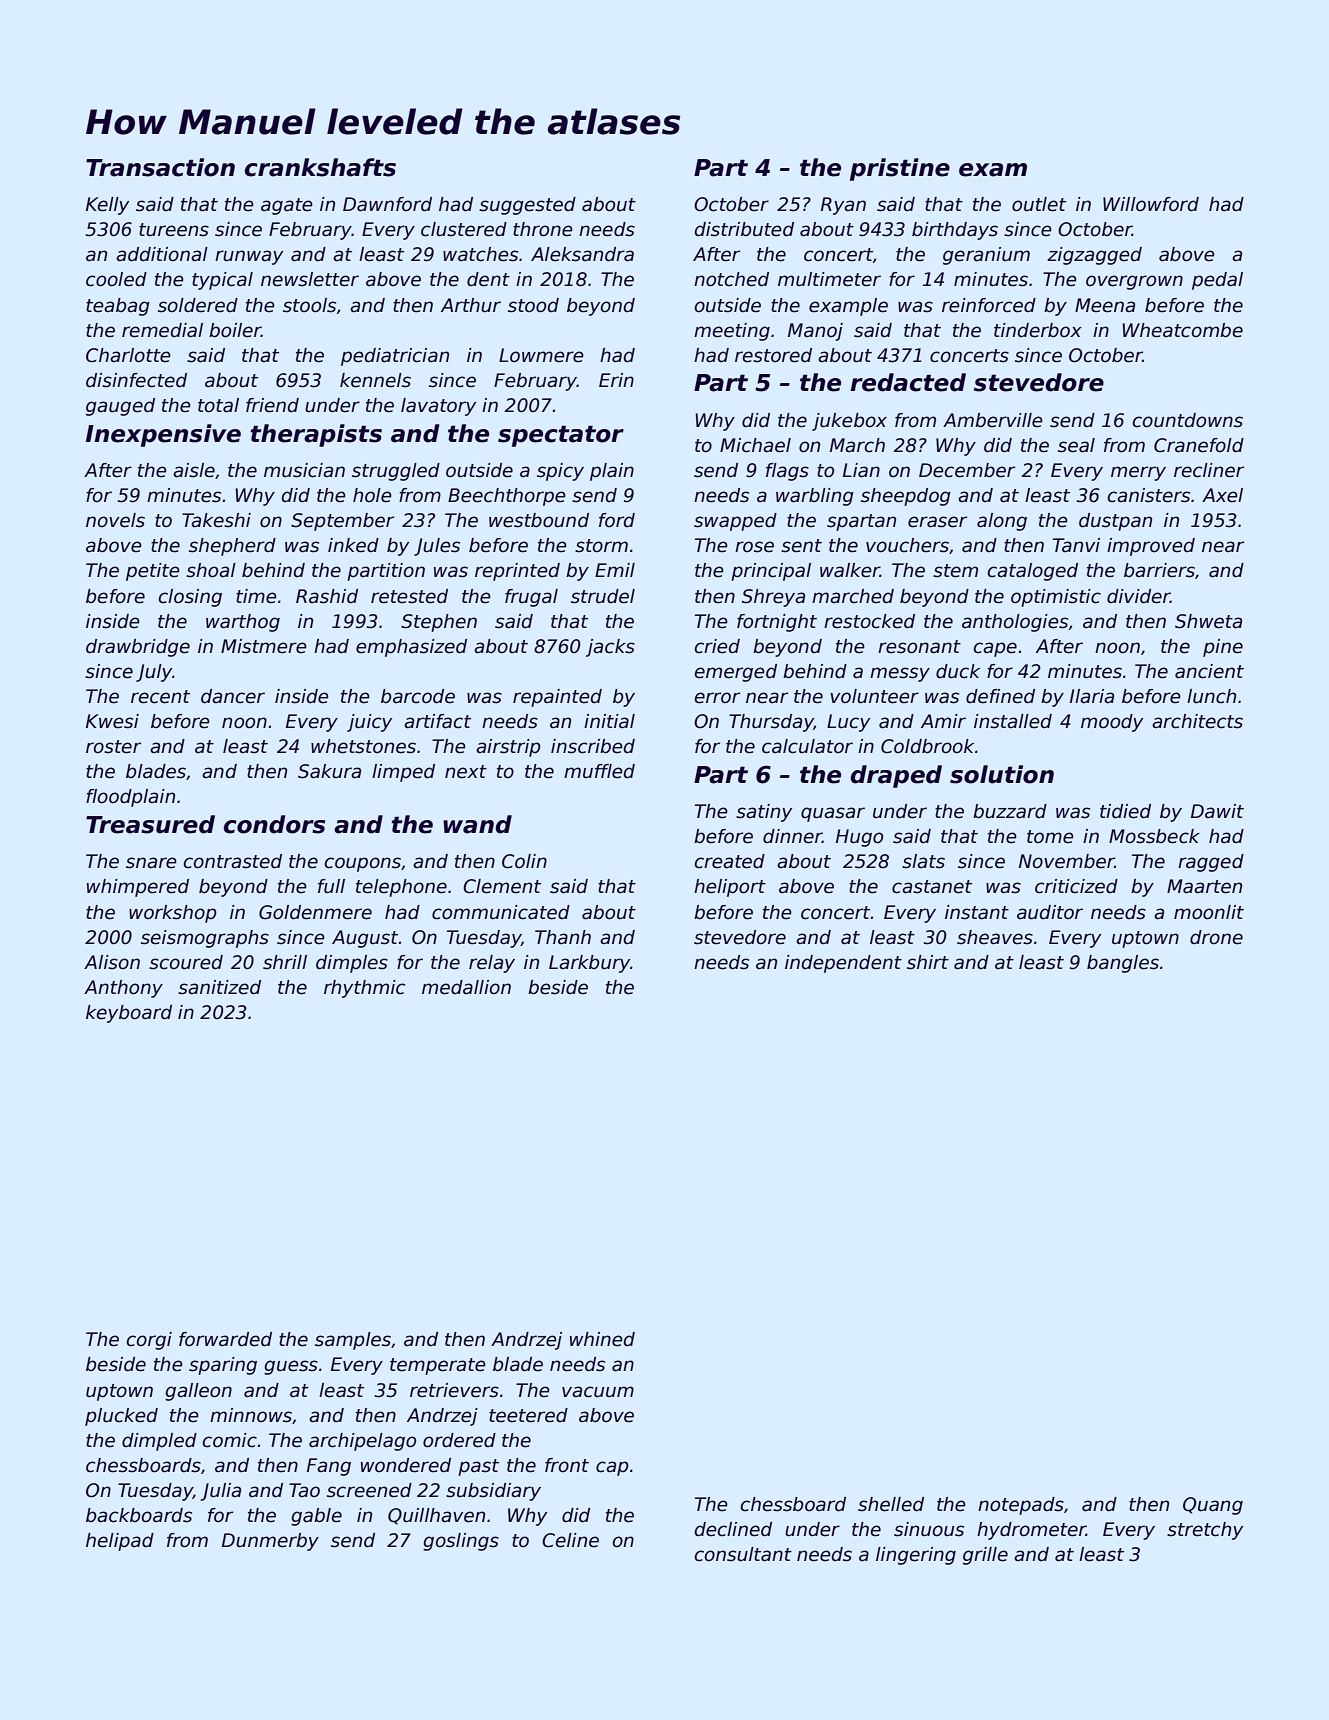 The image size is (1329, 1720). I want to click on total, so click(218, 405).
